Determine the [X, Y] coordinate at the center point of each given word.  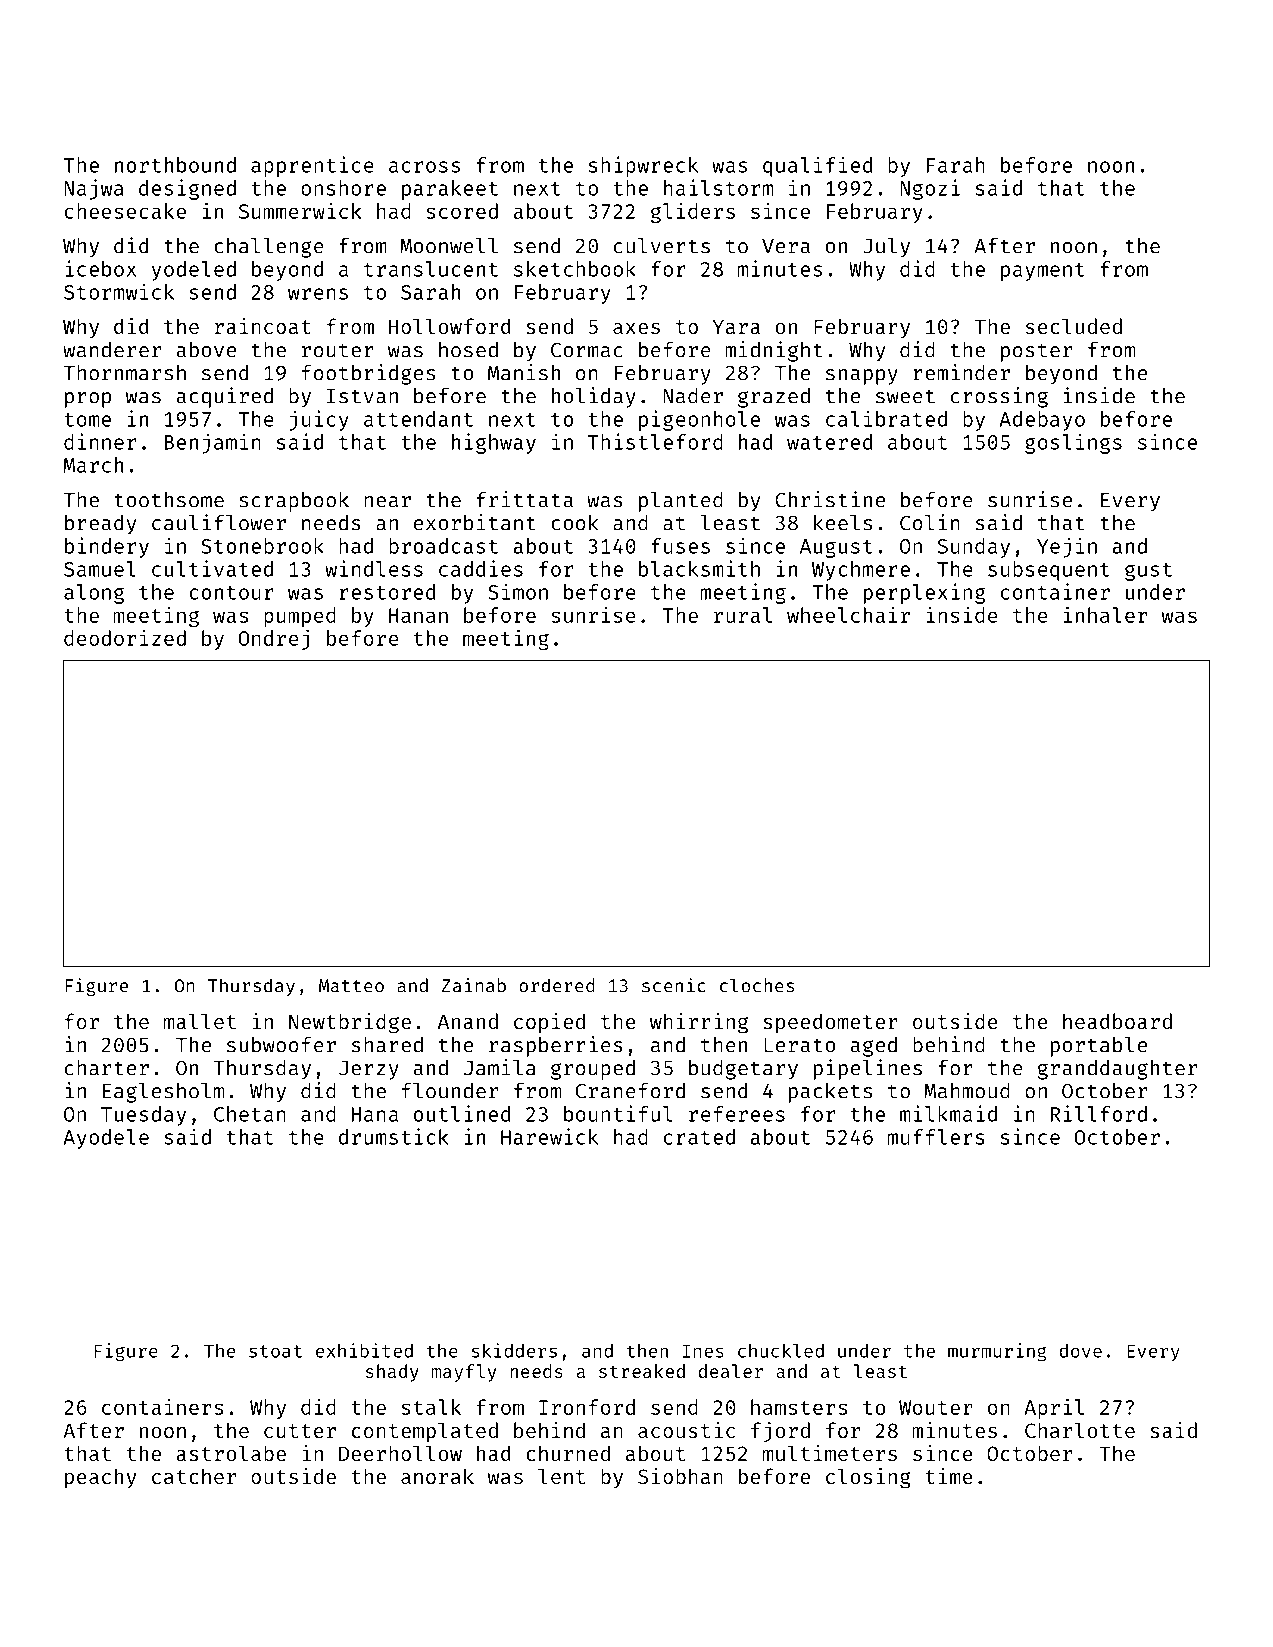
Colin [930, 522]
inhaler [1105, 614]
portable [1099, 1046]
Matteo [351, 986]
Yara [736, 326]
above [206, 350]
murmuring [997, 1352]
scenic [674, 985]
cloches [757, 985]
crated [699, 1137]
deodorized [125, 638]
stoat [275, 1351]
